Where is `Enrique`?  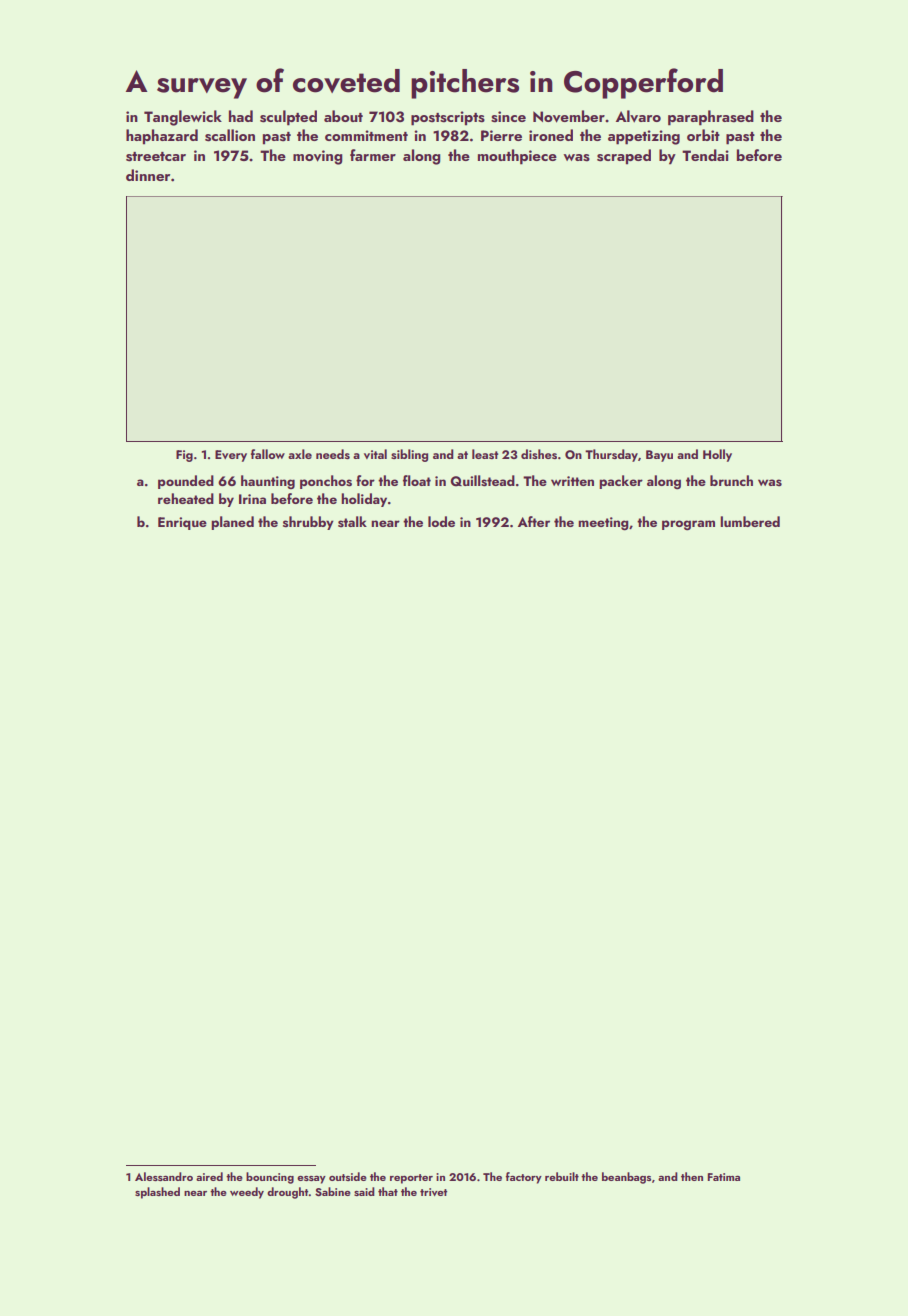 Enrique is located at coordinates (182, 523).
